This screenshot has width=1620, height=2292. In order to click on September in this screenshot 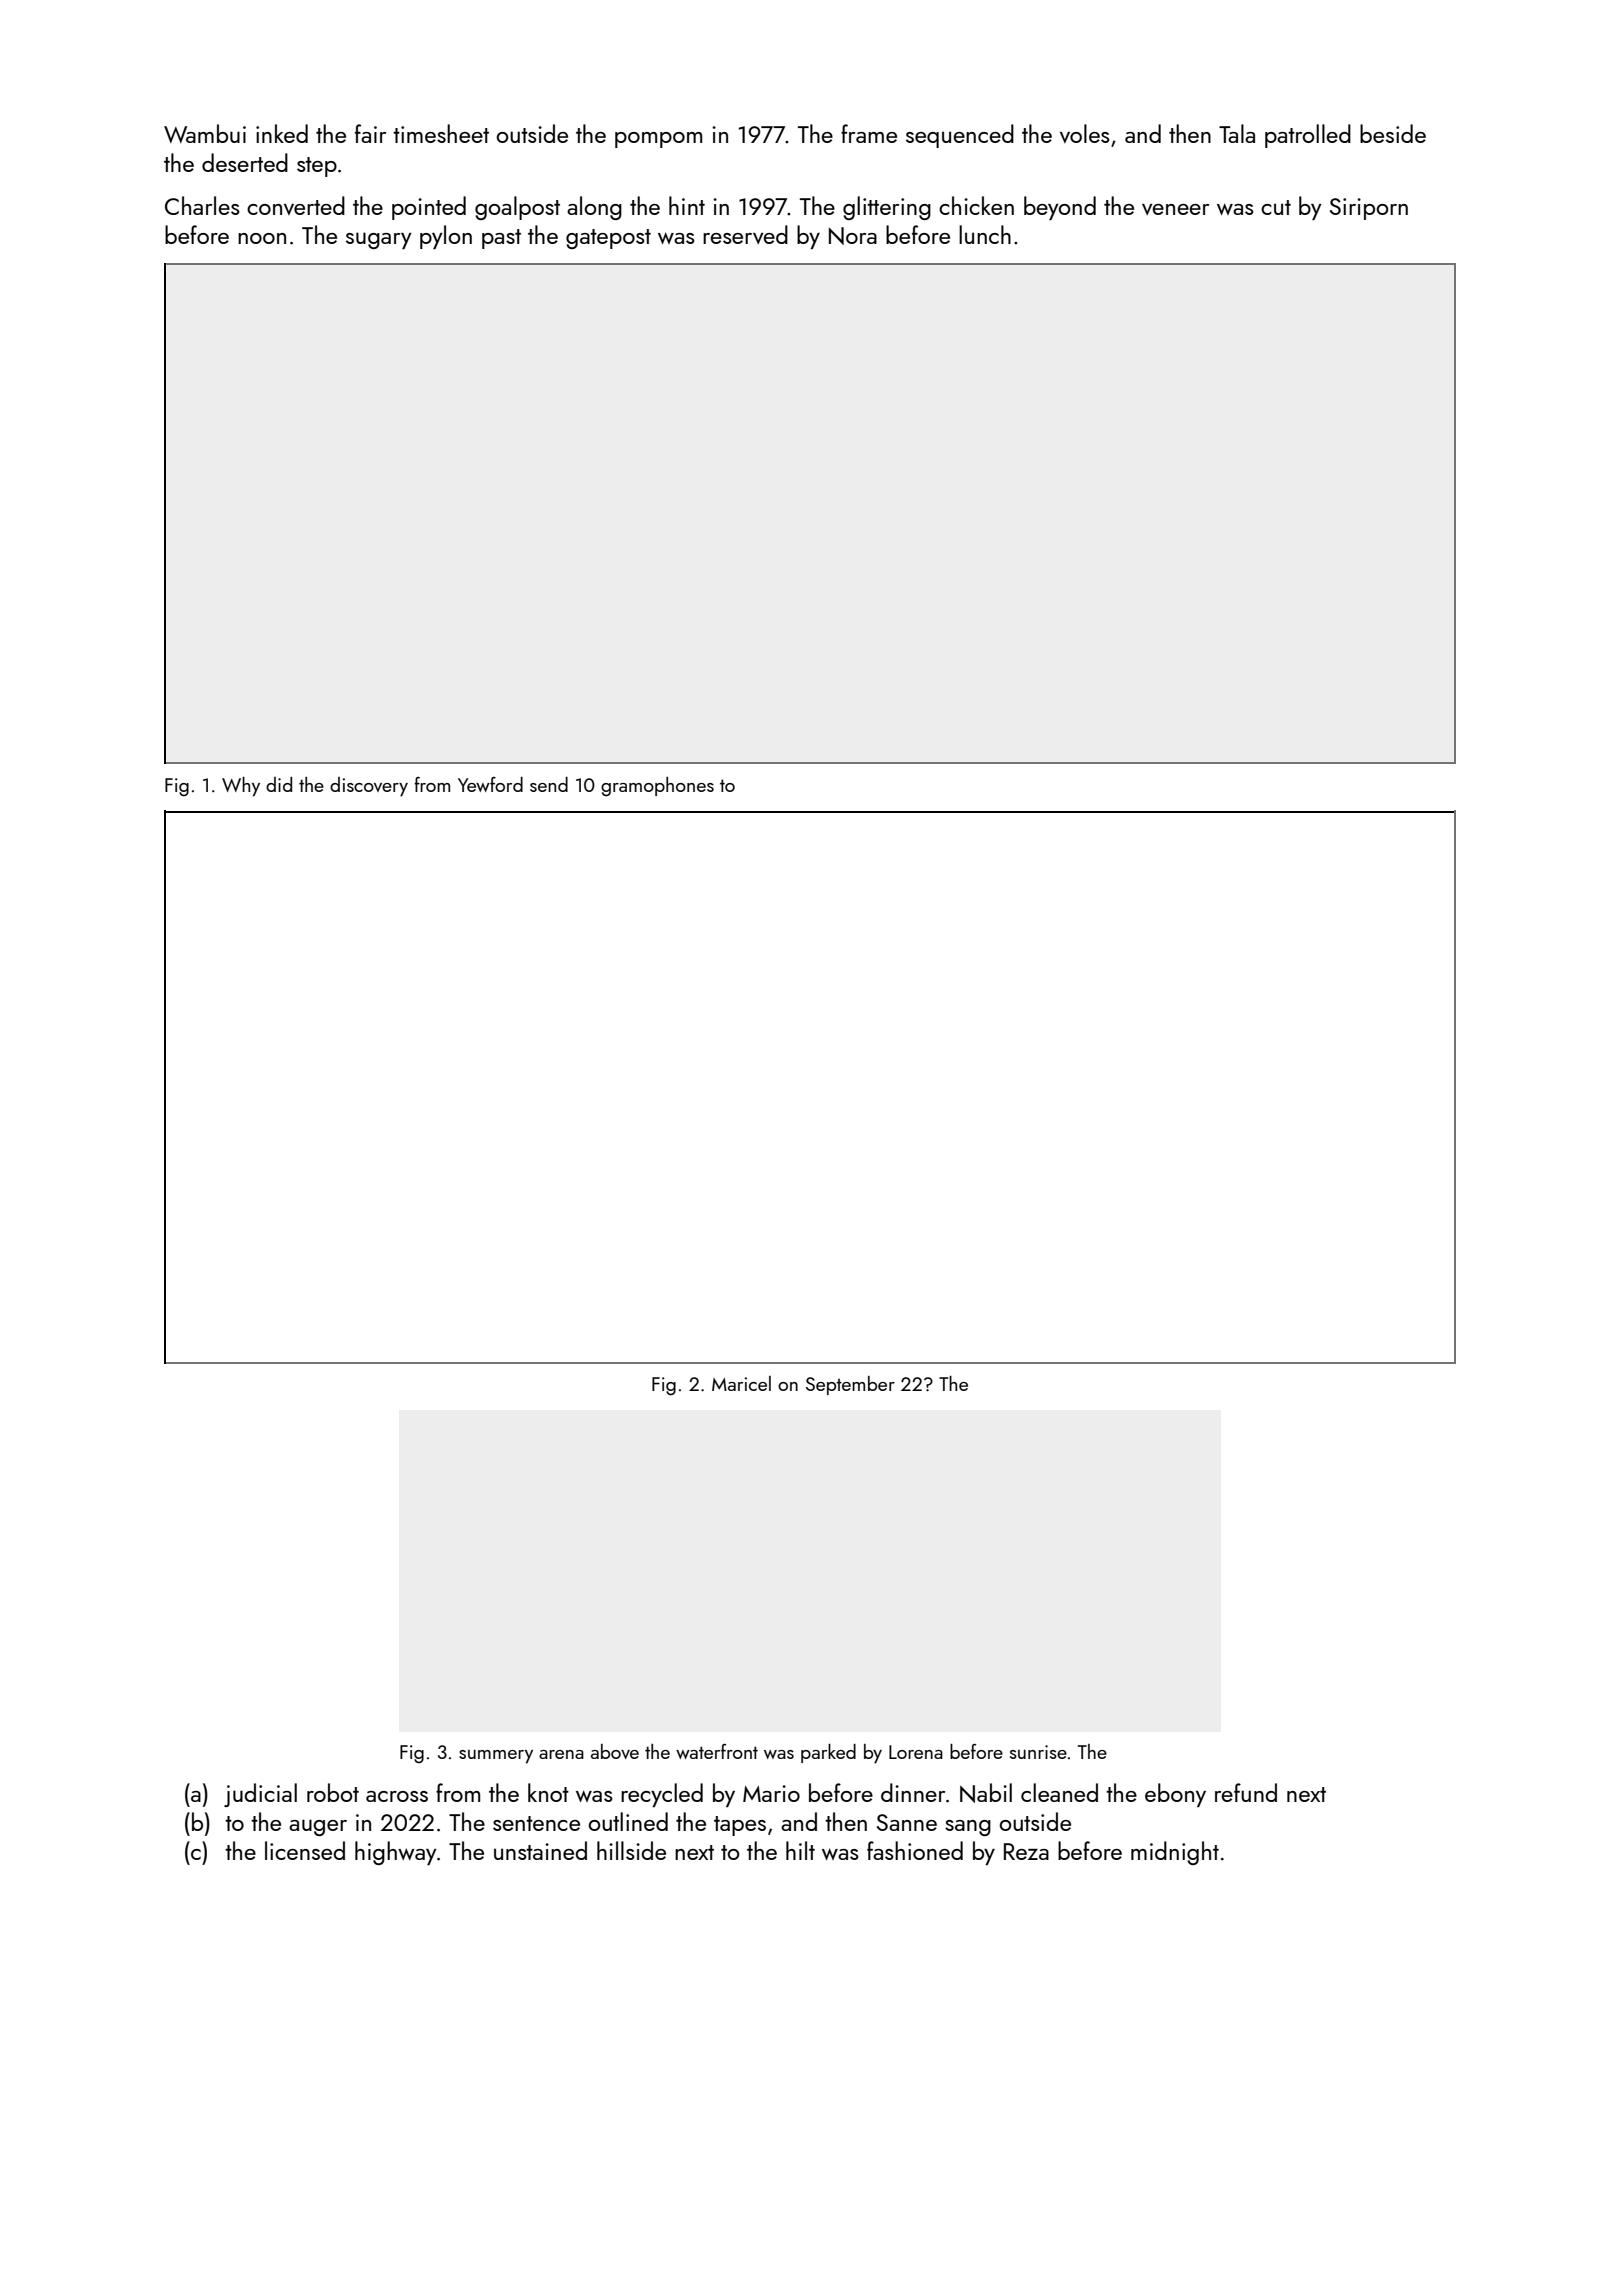, I will do `click(850, 1385)`.
